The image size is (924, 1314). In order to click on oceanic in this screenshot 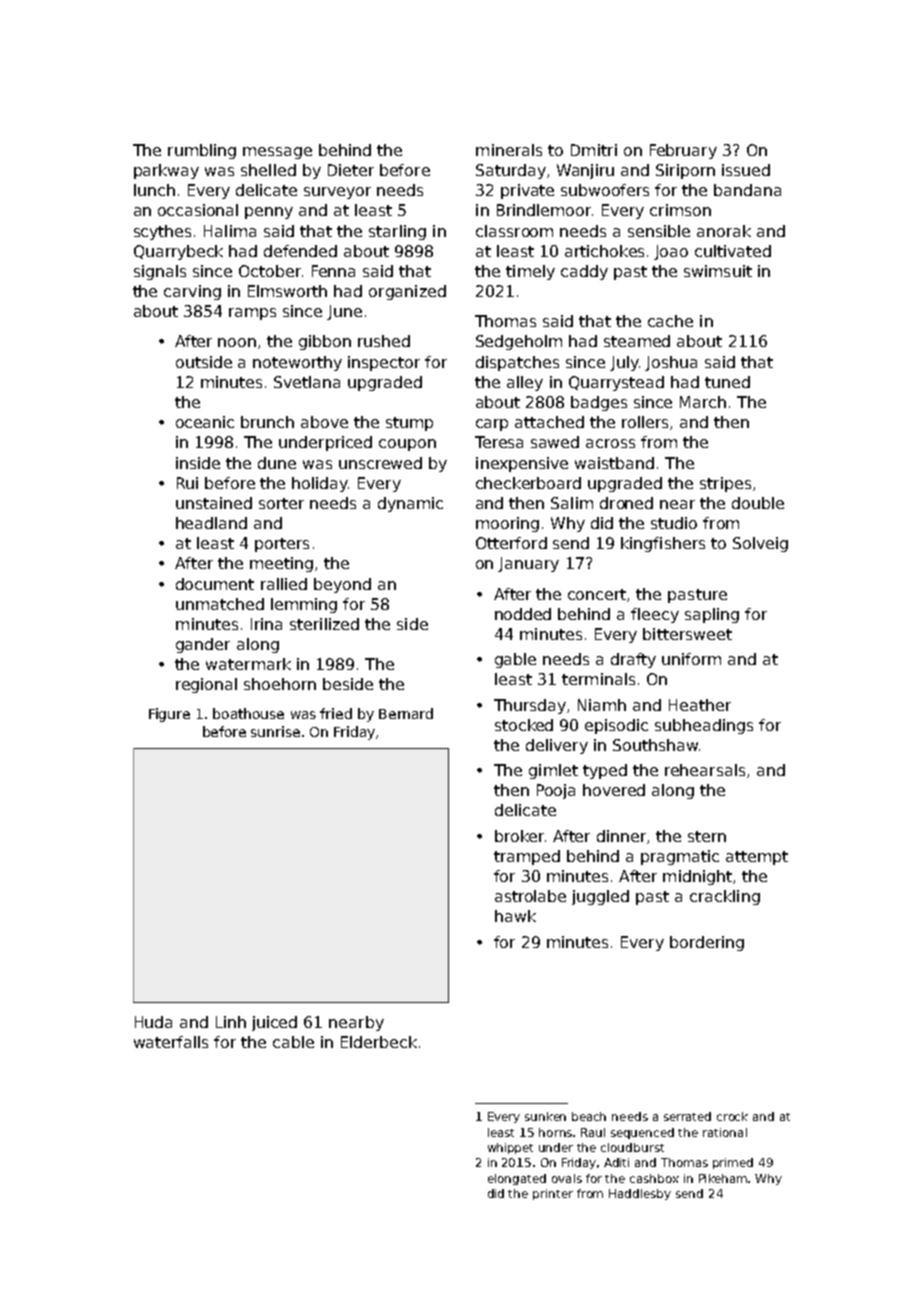, I will do `click(205, 422)`.
